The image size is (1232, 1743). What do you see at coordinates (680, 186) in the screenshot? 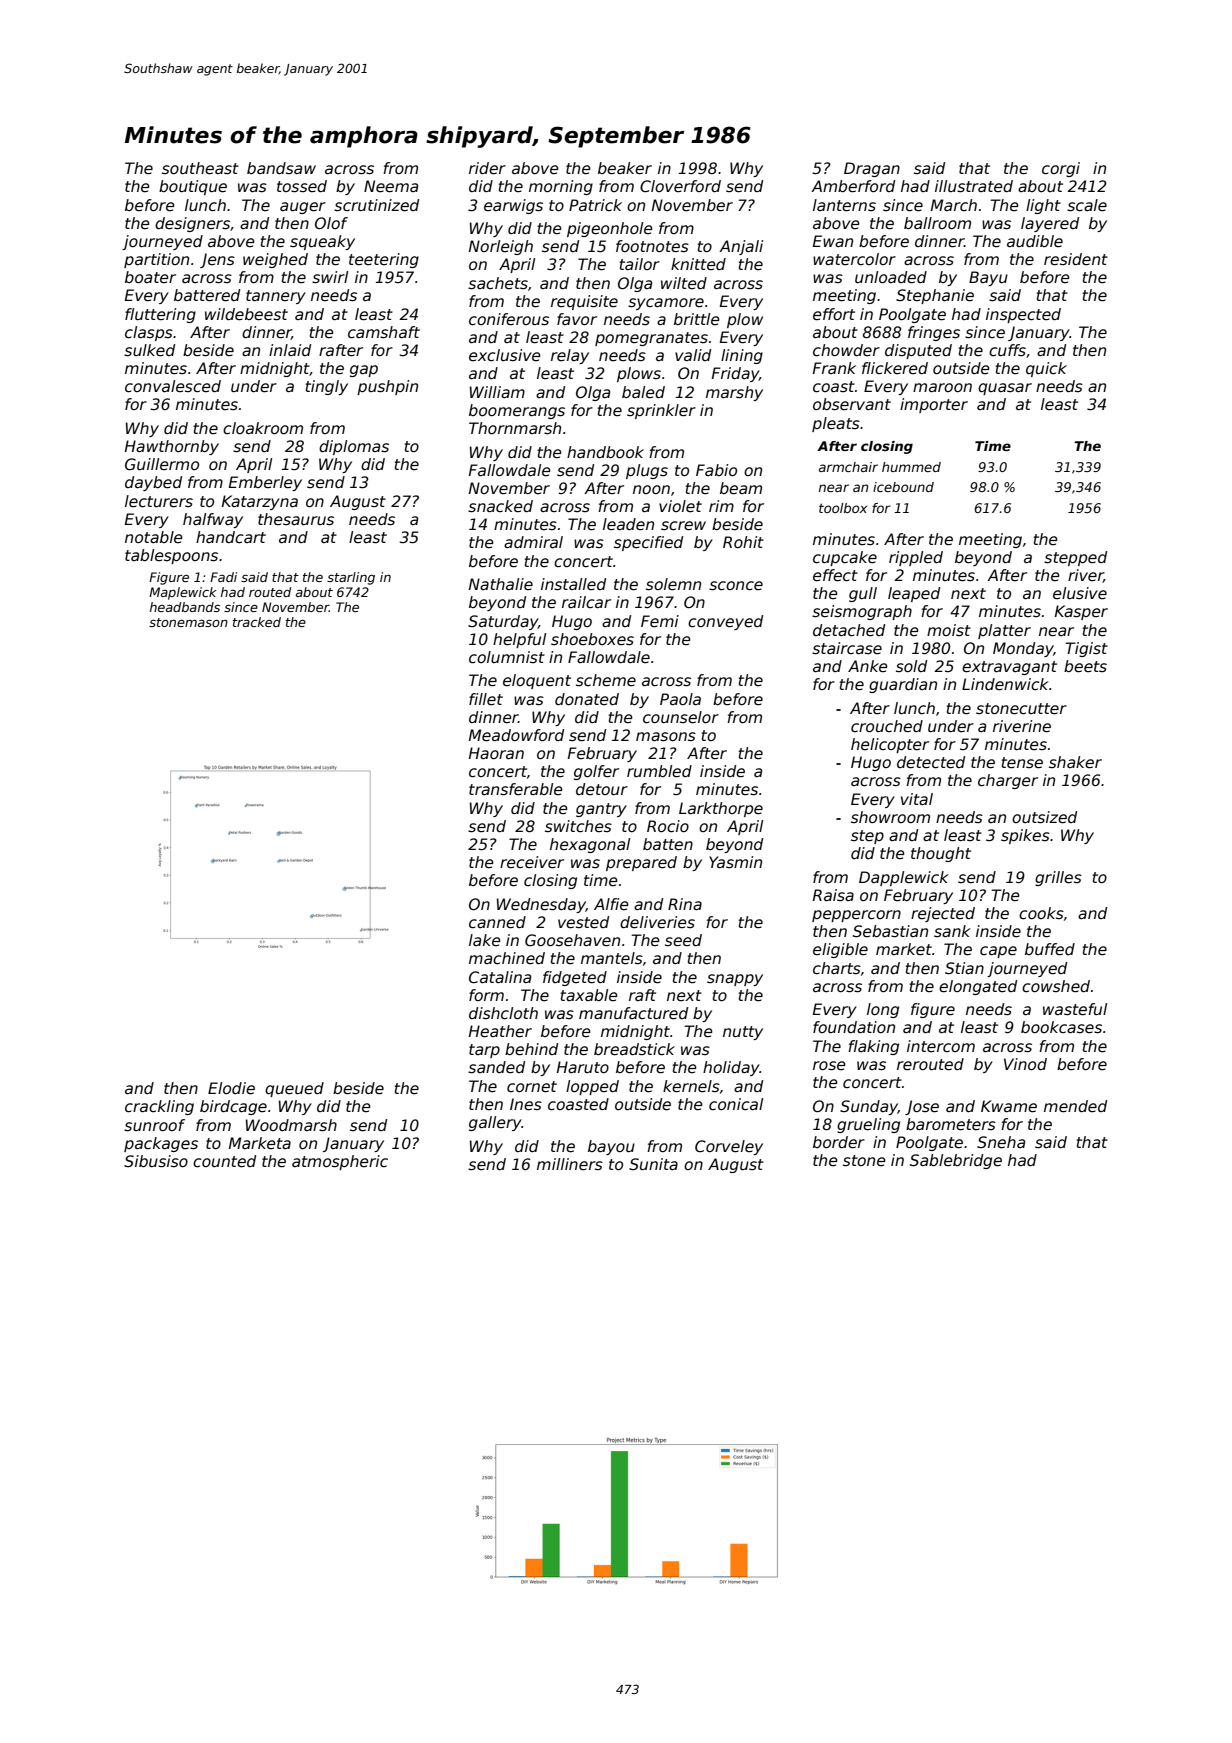
I see `Cloverford` at bounding box center [680, 186].
